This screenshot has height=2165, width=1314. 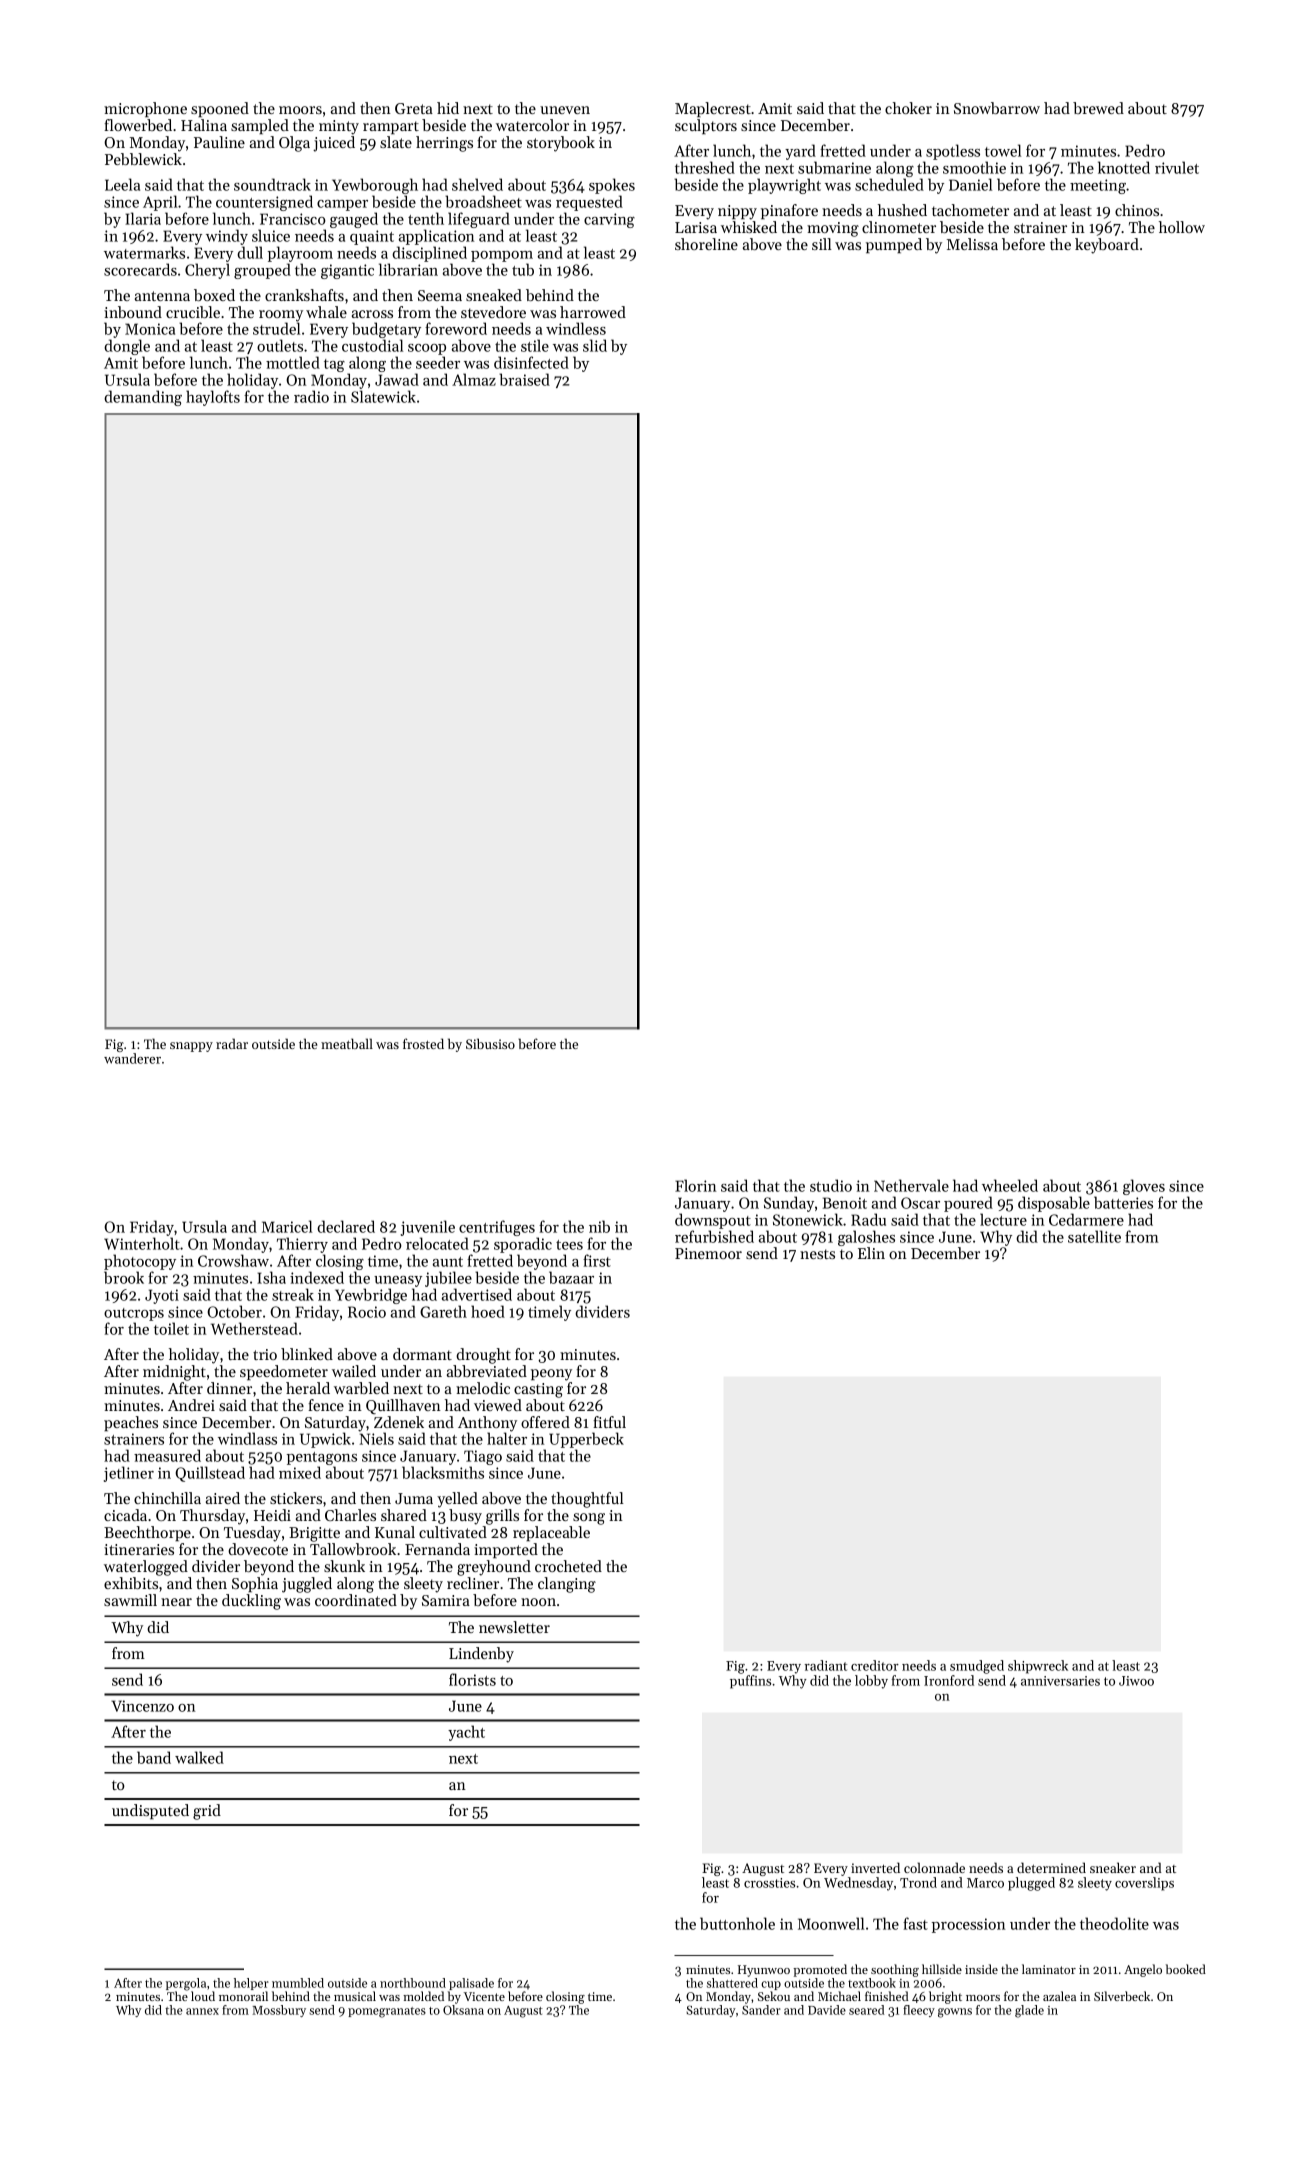 I want to click on pumped, so click(x=894, y=245).
